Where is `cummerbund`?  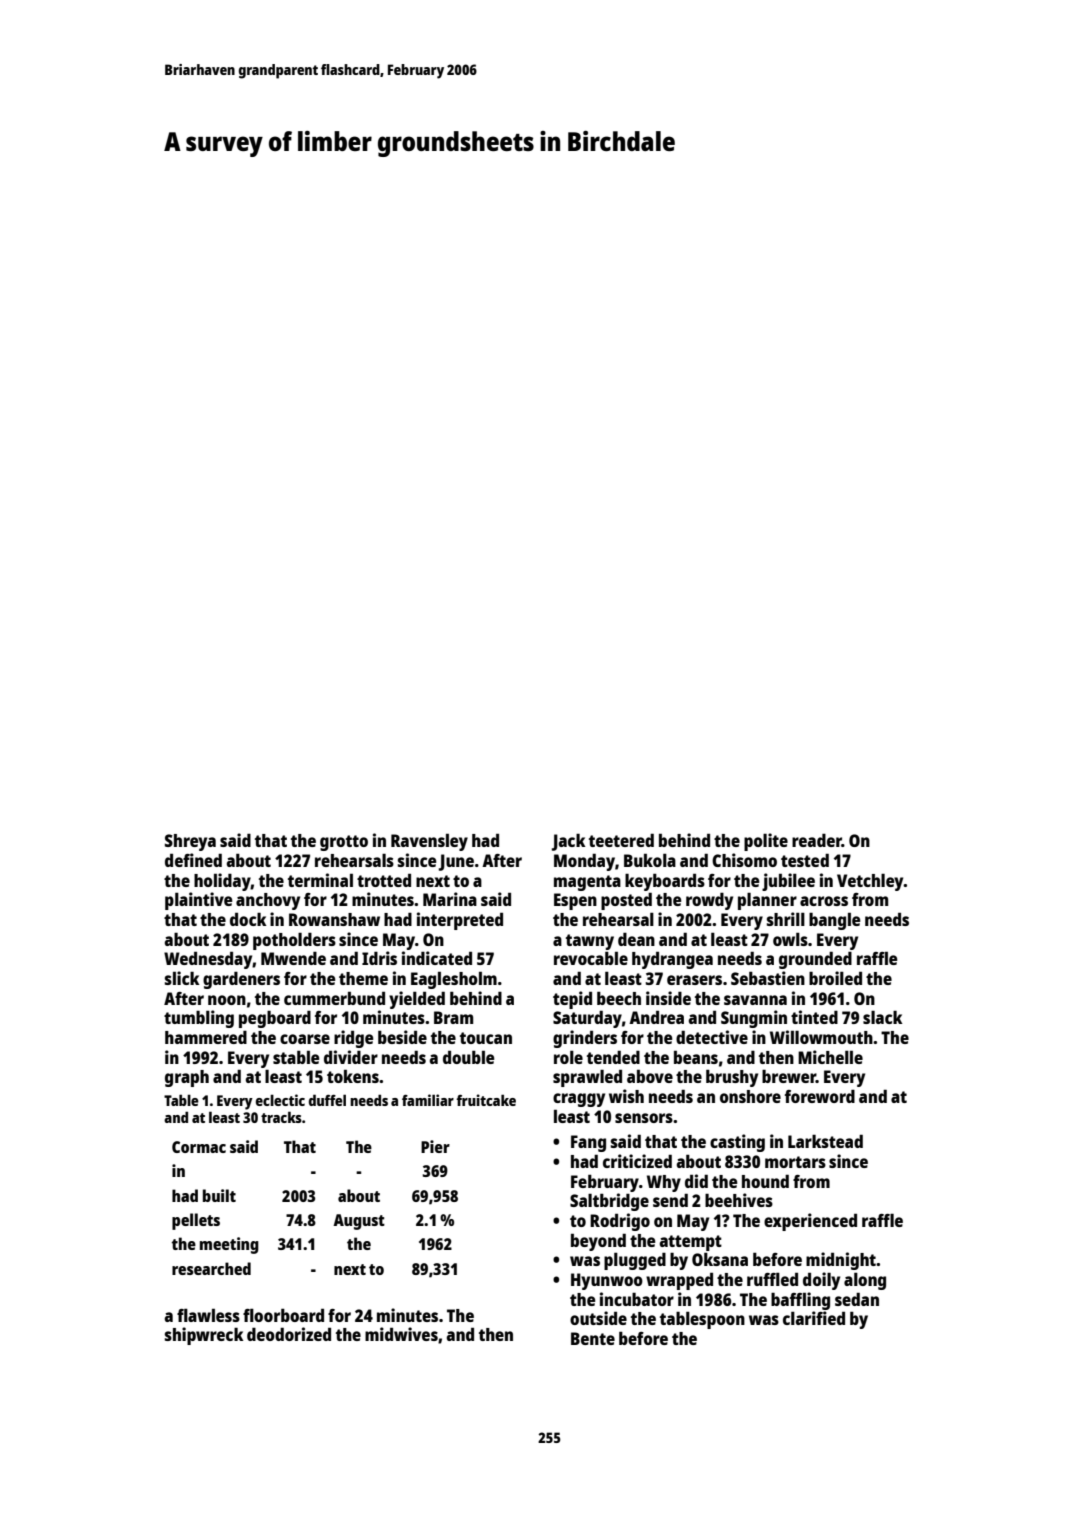
cummerbund is located at coordinates (334, 998).
